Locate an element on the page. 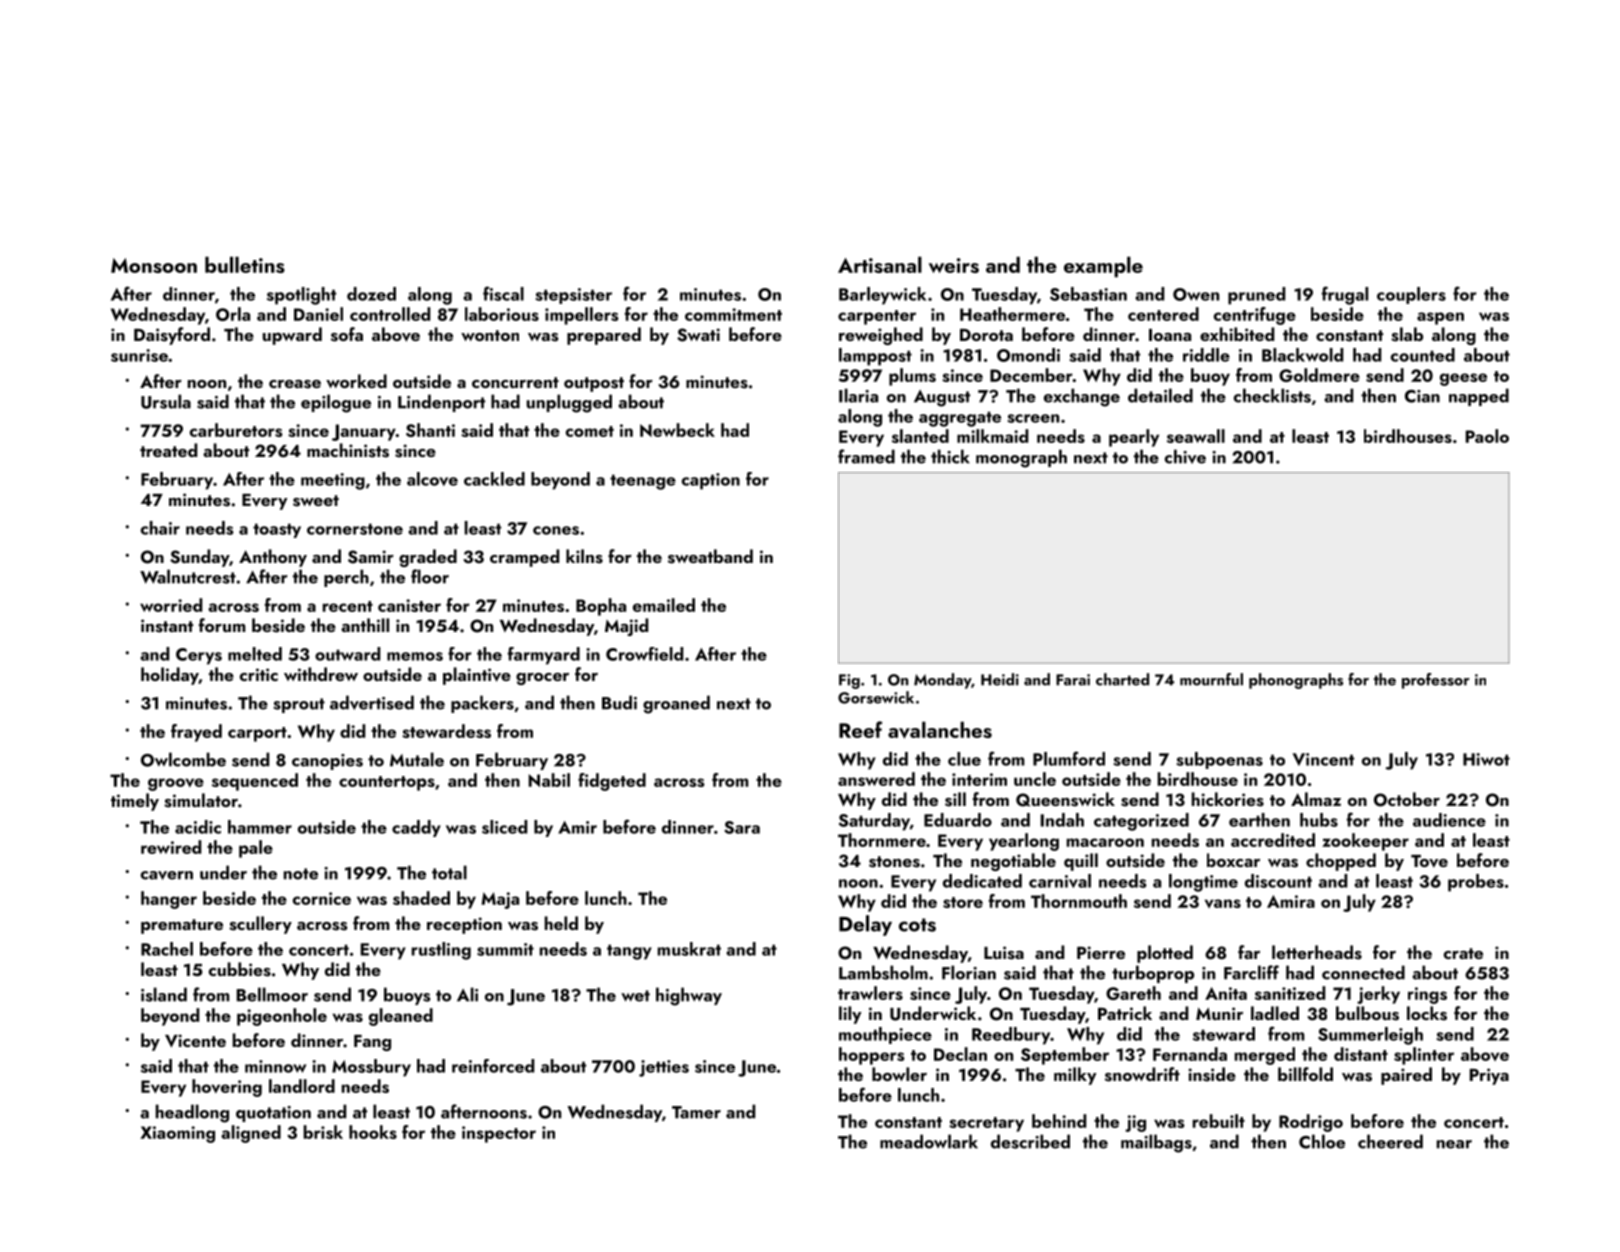 The image size is (1620, 1252). Anthony is located at coordinates (273, 558).
